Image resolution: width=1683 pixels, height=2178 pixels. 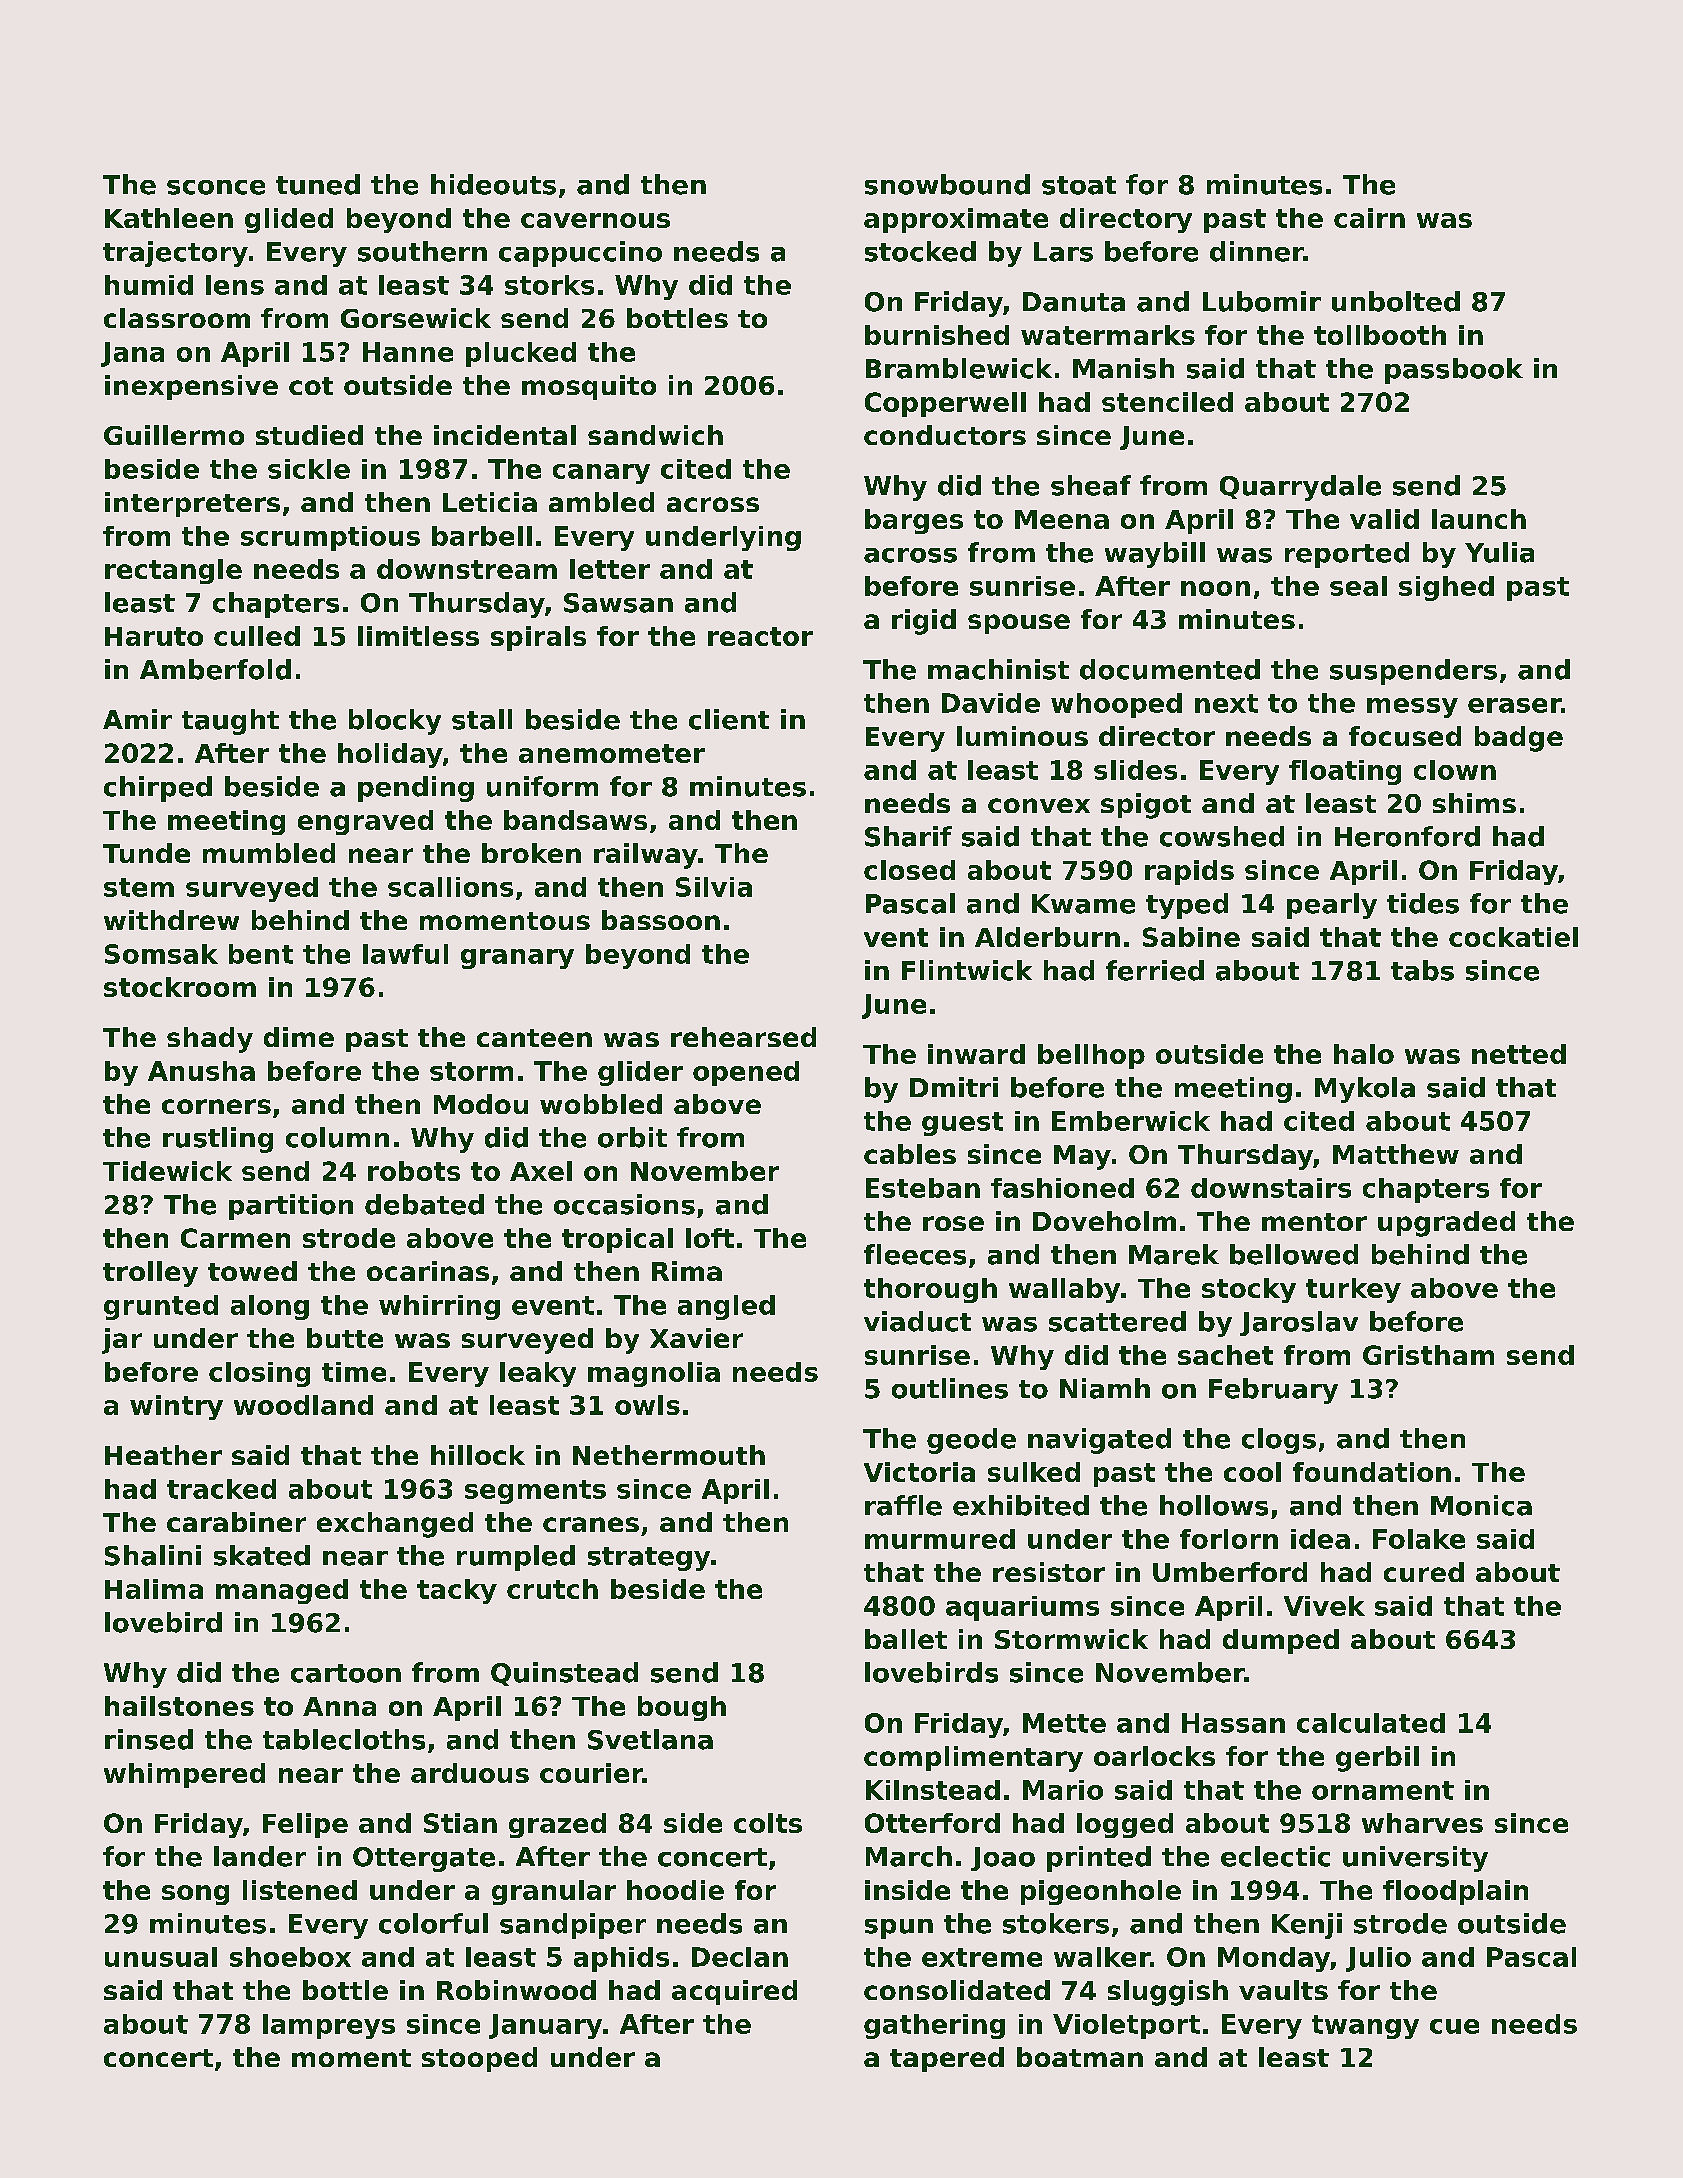 What do you see at coordinates (906, 1639) in the screenshot?
I see `ballet` at bounding box center [906, 1639].
